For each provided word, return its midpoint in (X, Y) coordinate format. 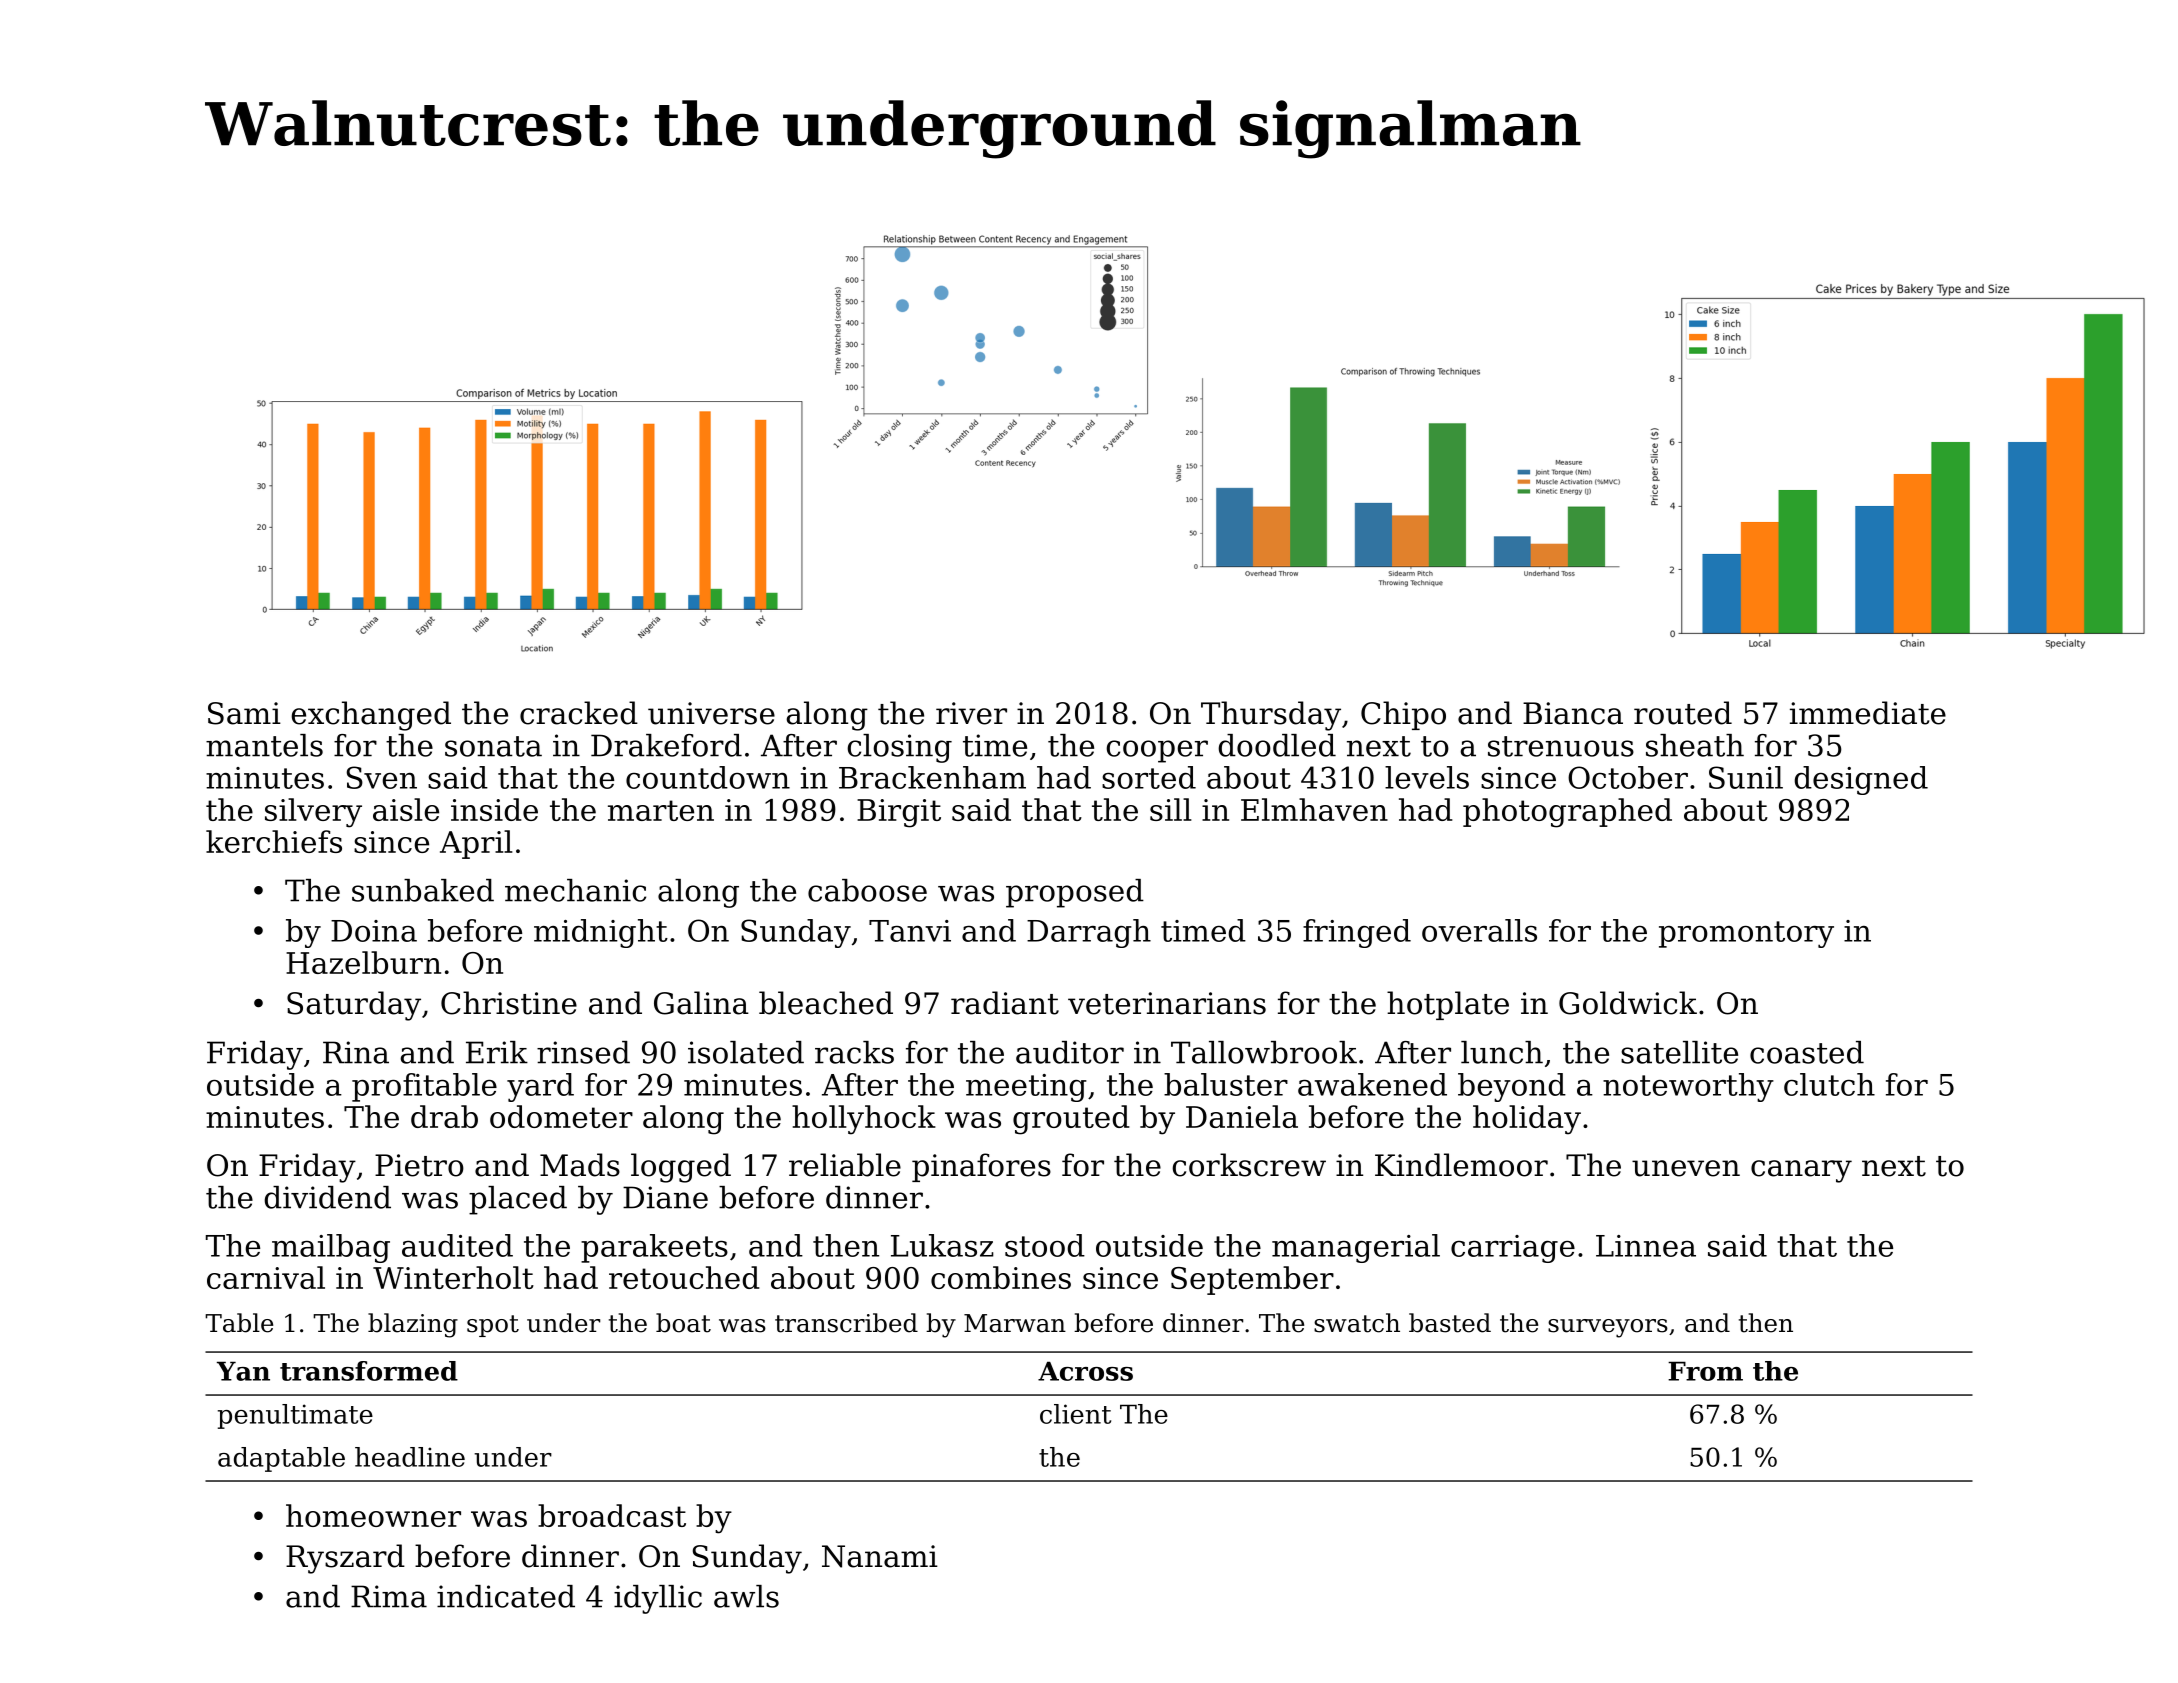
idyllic (658, 1599)
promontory (1746, 934)
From (1705, 1371)
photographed (1567, 813)
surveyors (1608, 1328)
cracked (579, 713)
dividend (327, 1197)
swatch (1357, 1323)
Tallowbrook (1264, 1052)
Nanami (880, 1556)
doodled (1277, 745)
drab (444, 1116)
